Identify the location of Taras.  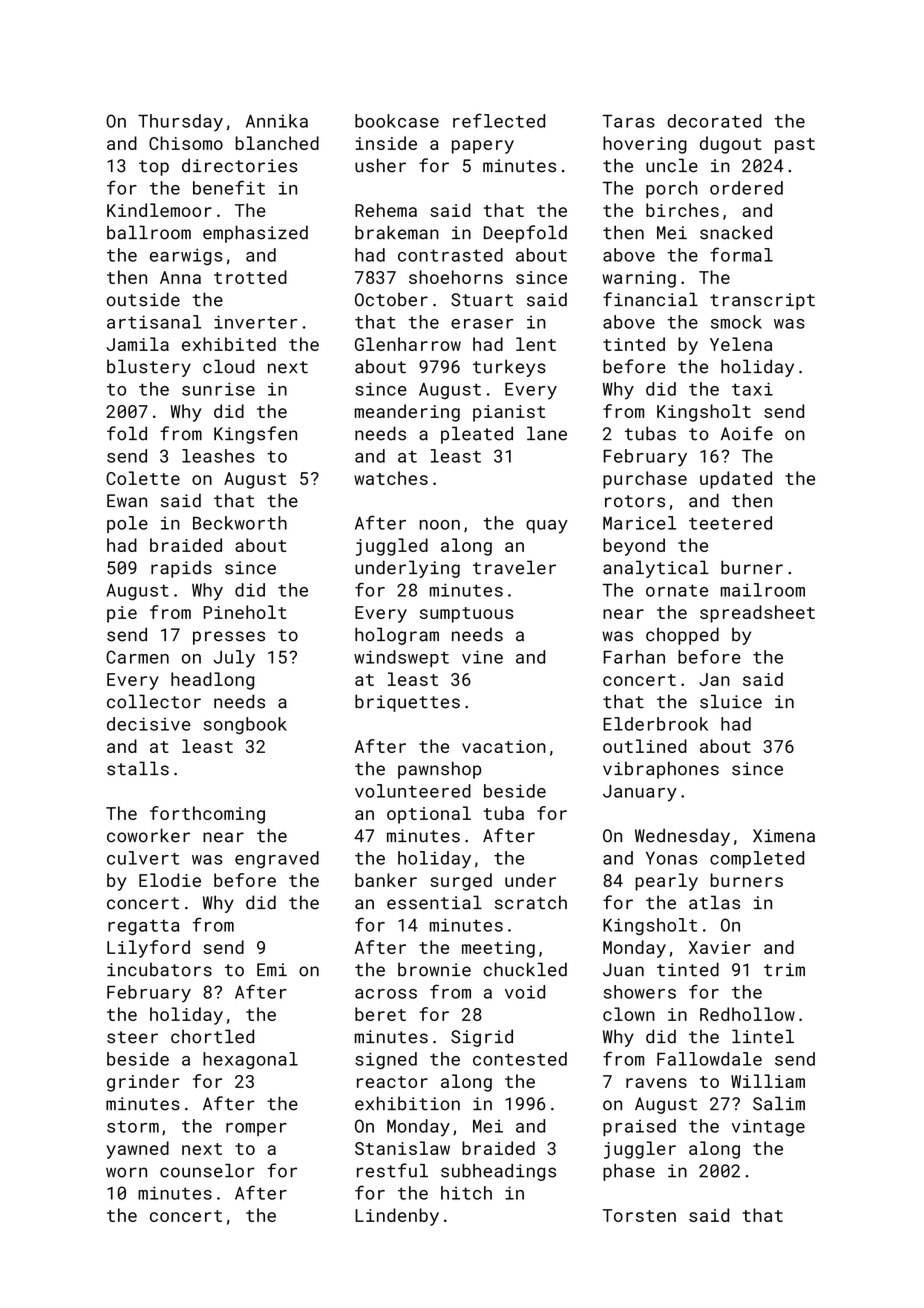
(629, 121).
